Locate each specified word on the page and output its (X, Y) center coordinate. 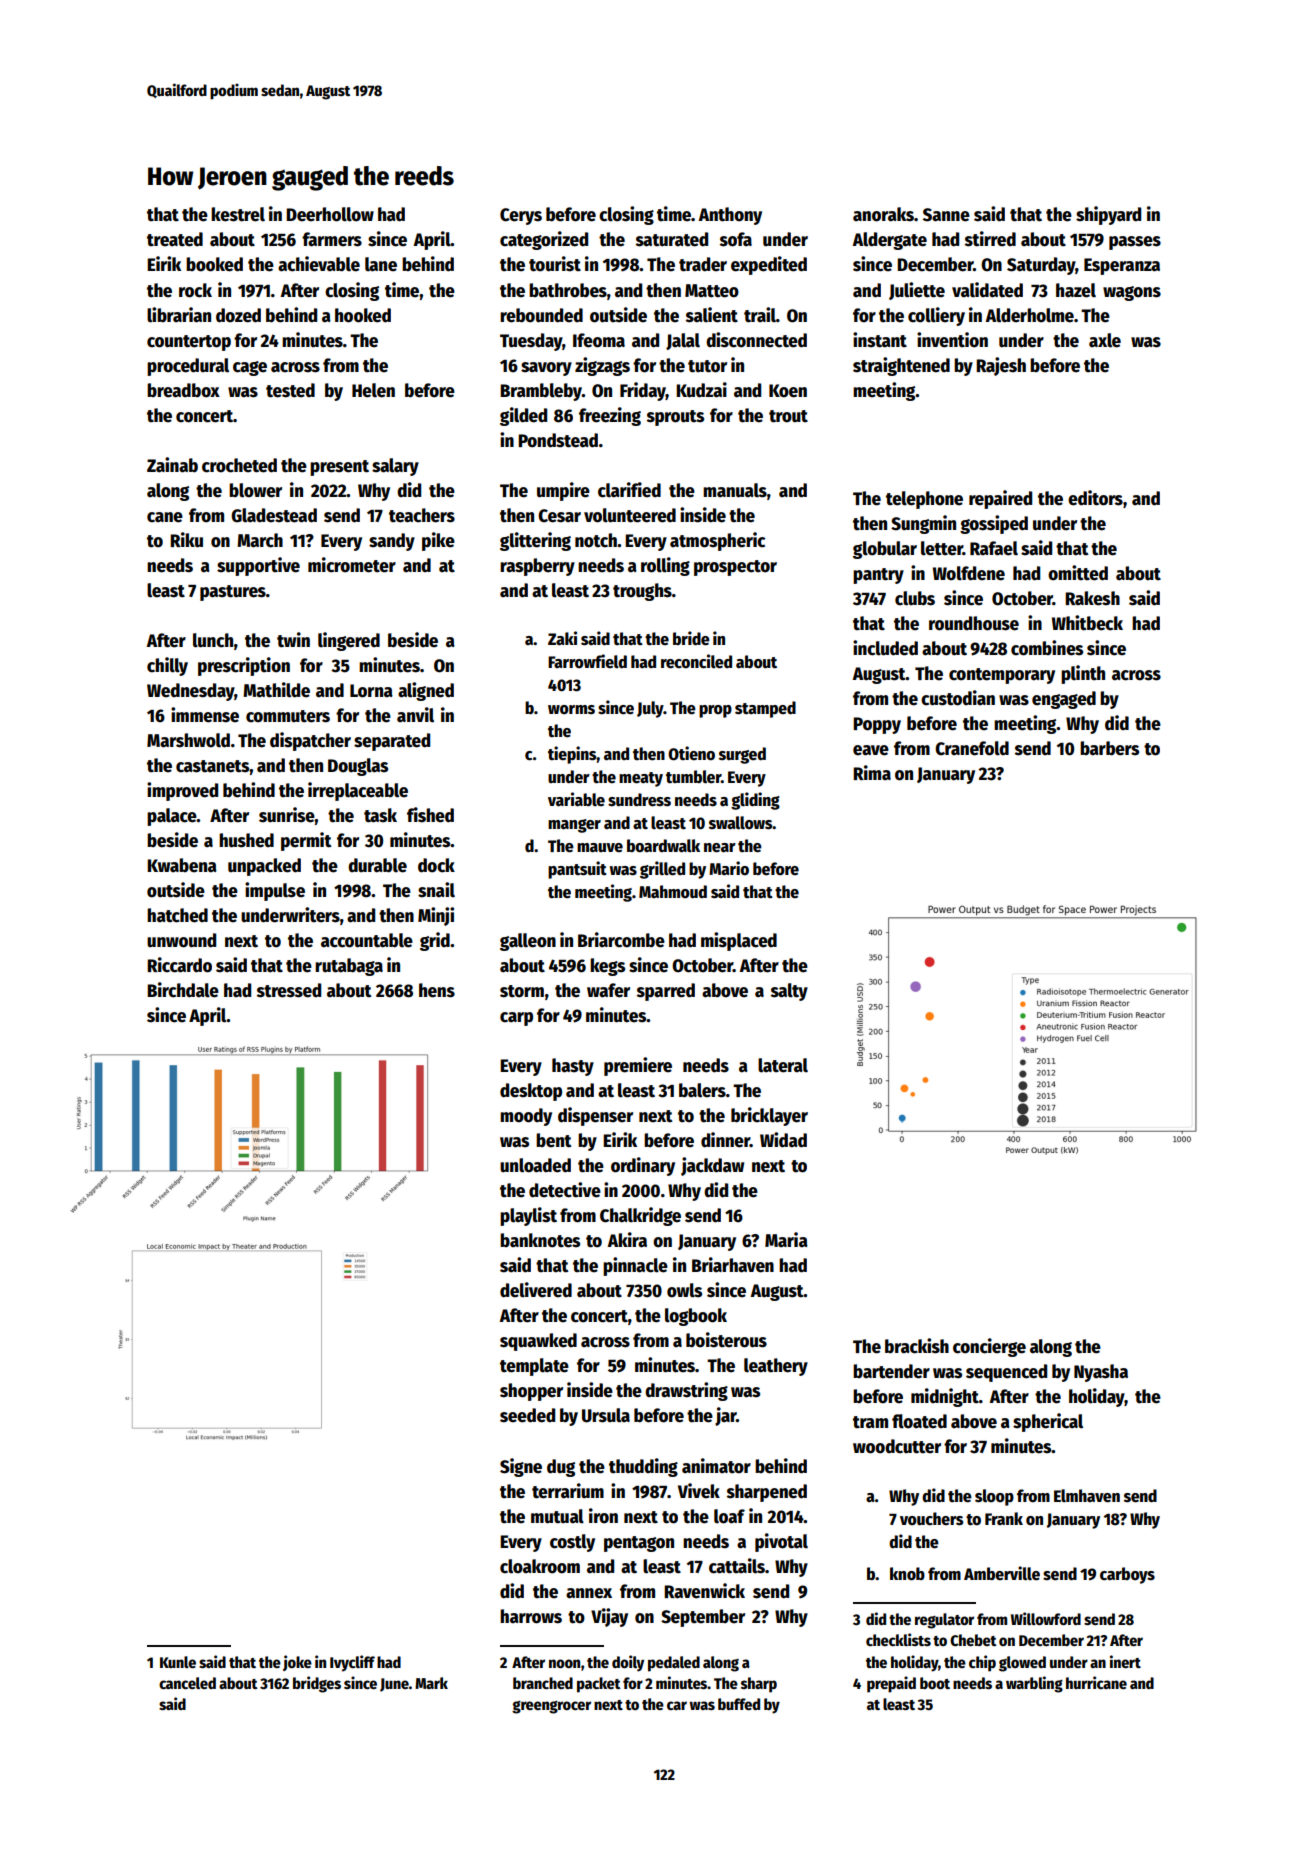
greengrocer (551, 1707)
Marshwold (188, 740)
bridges (317, 1684)
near (720, 848)
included (885, 648)
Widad (783, 1140)
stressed (289, 990)
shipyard (1108, 215)
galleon (528, 942)
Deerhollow (330, 214)
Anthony (730, 216)
